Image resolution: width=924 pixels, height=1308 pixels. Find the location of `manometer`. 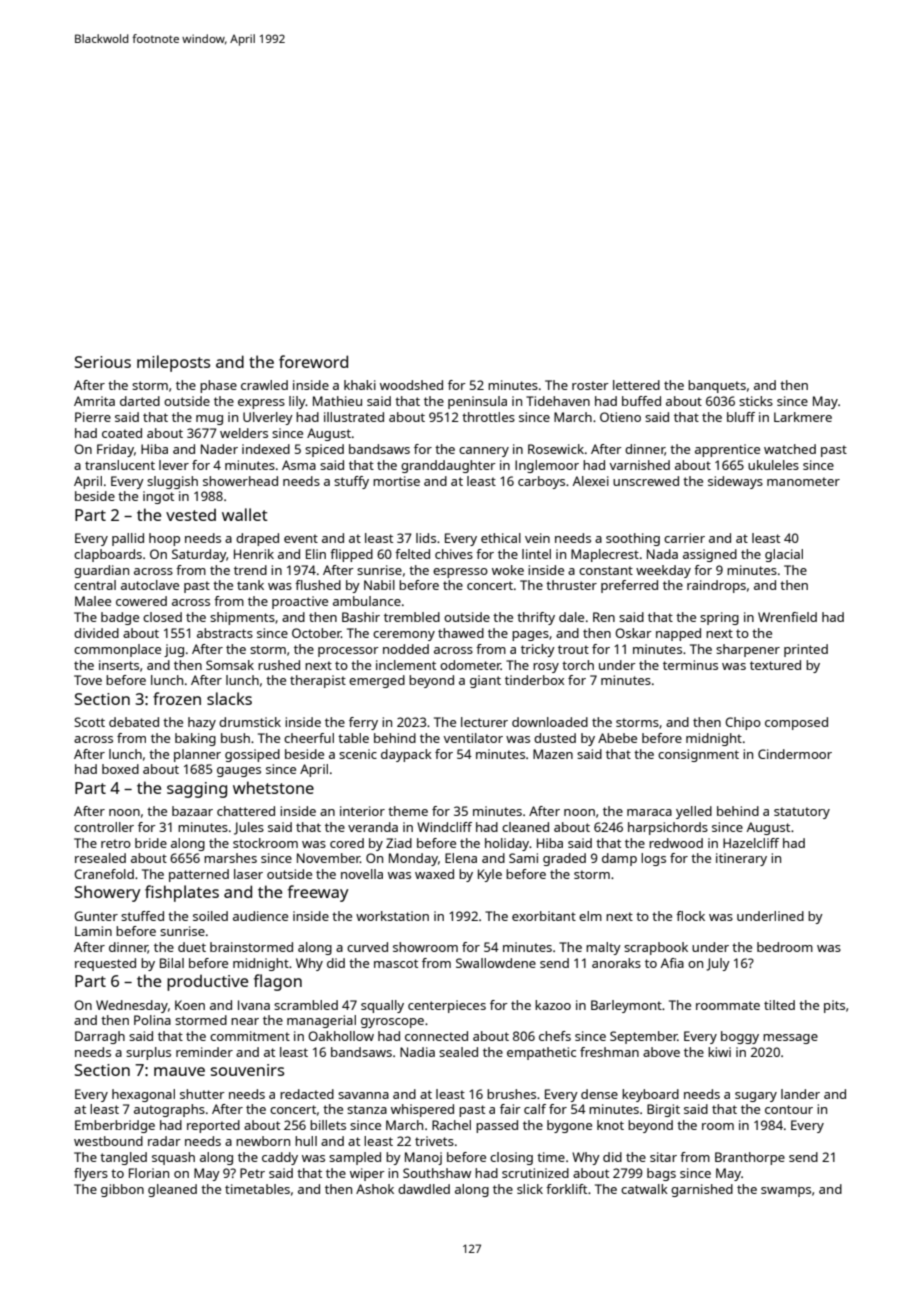

manometer is located at coordinates (803, 481).
